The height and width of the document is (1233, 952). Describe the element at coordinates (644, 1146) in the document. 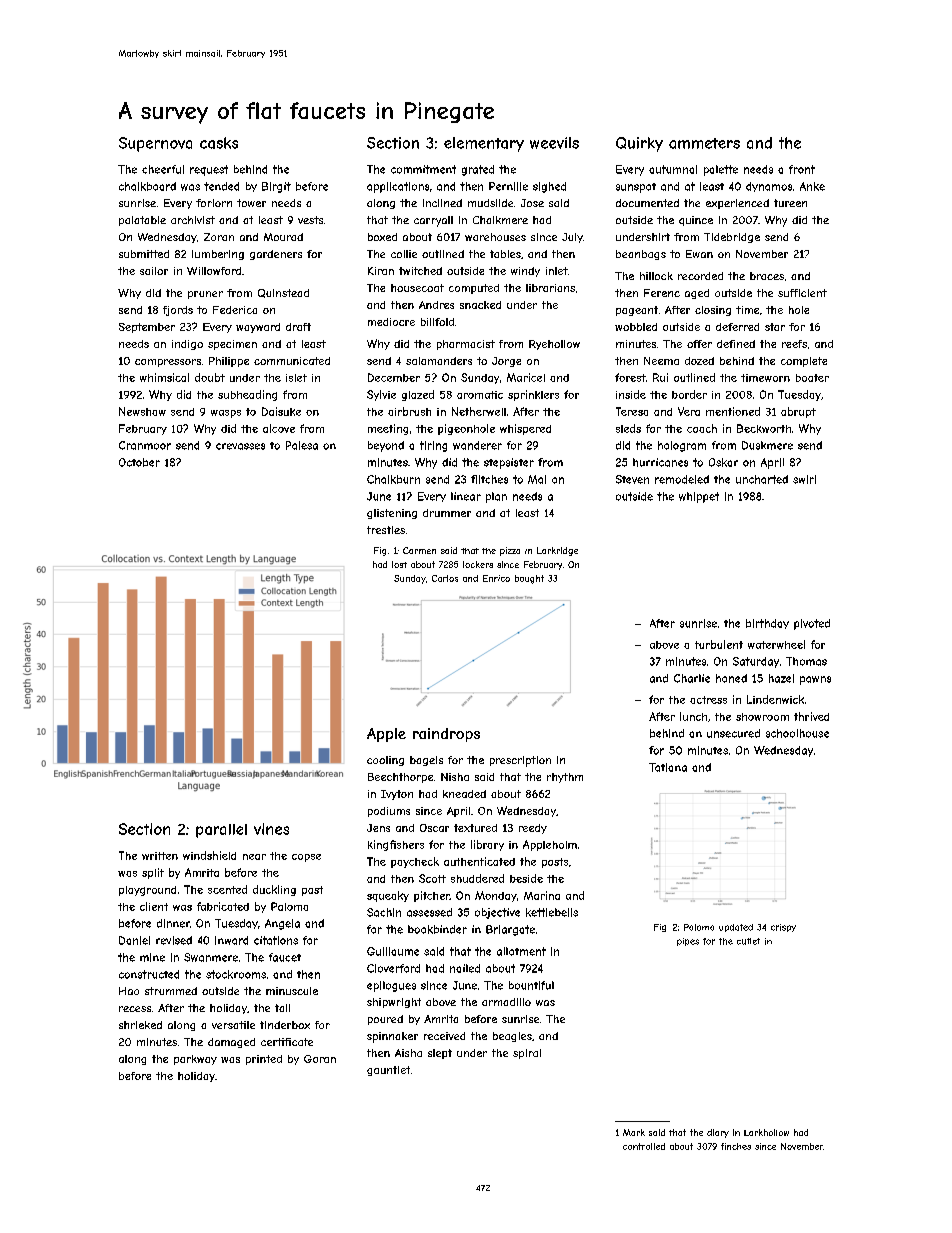

I see `controlled` at that location.
